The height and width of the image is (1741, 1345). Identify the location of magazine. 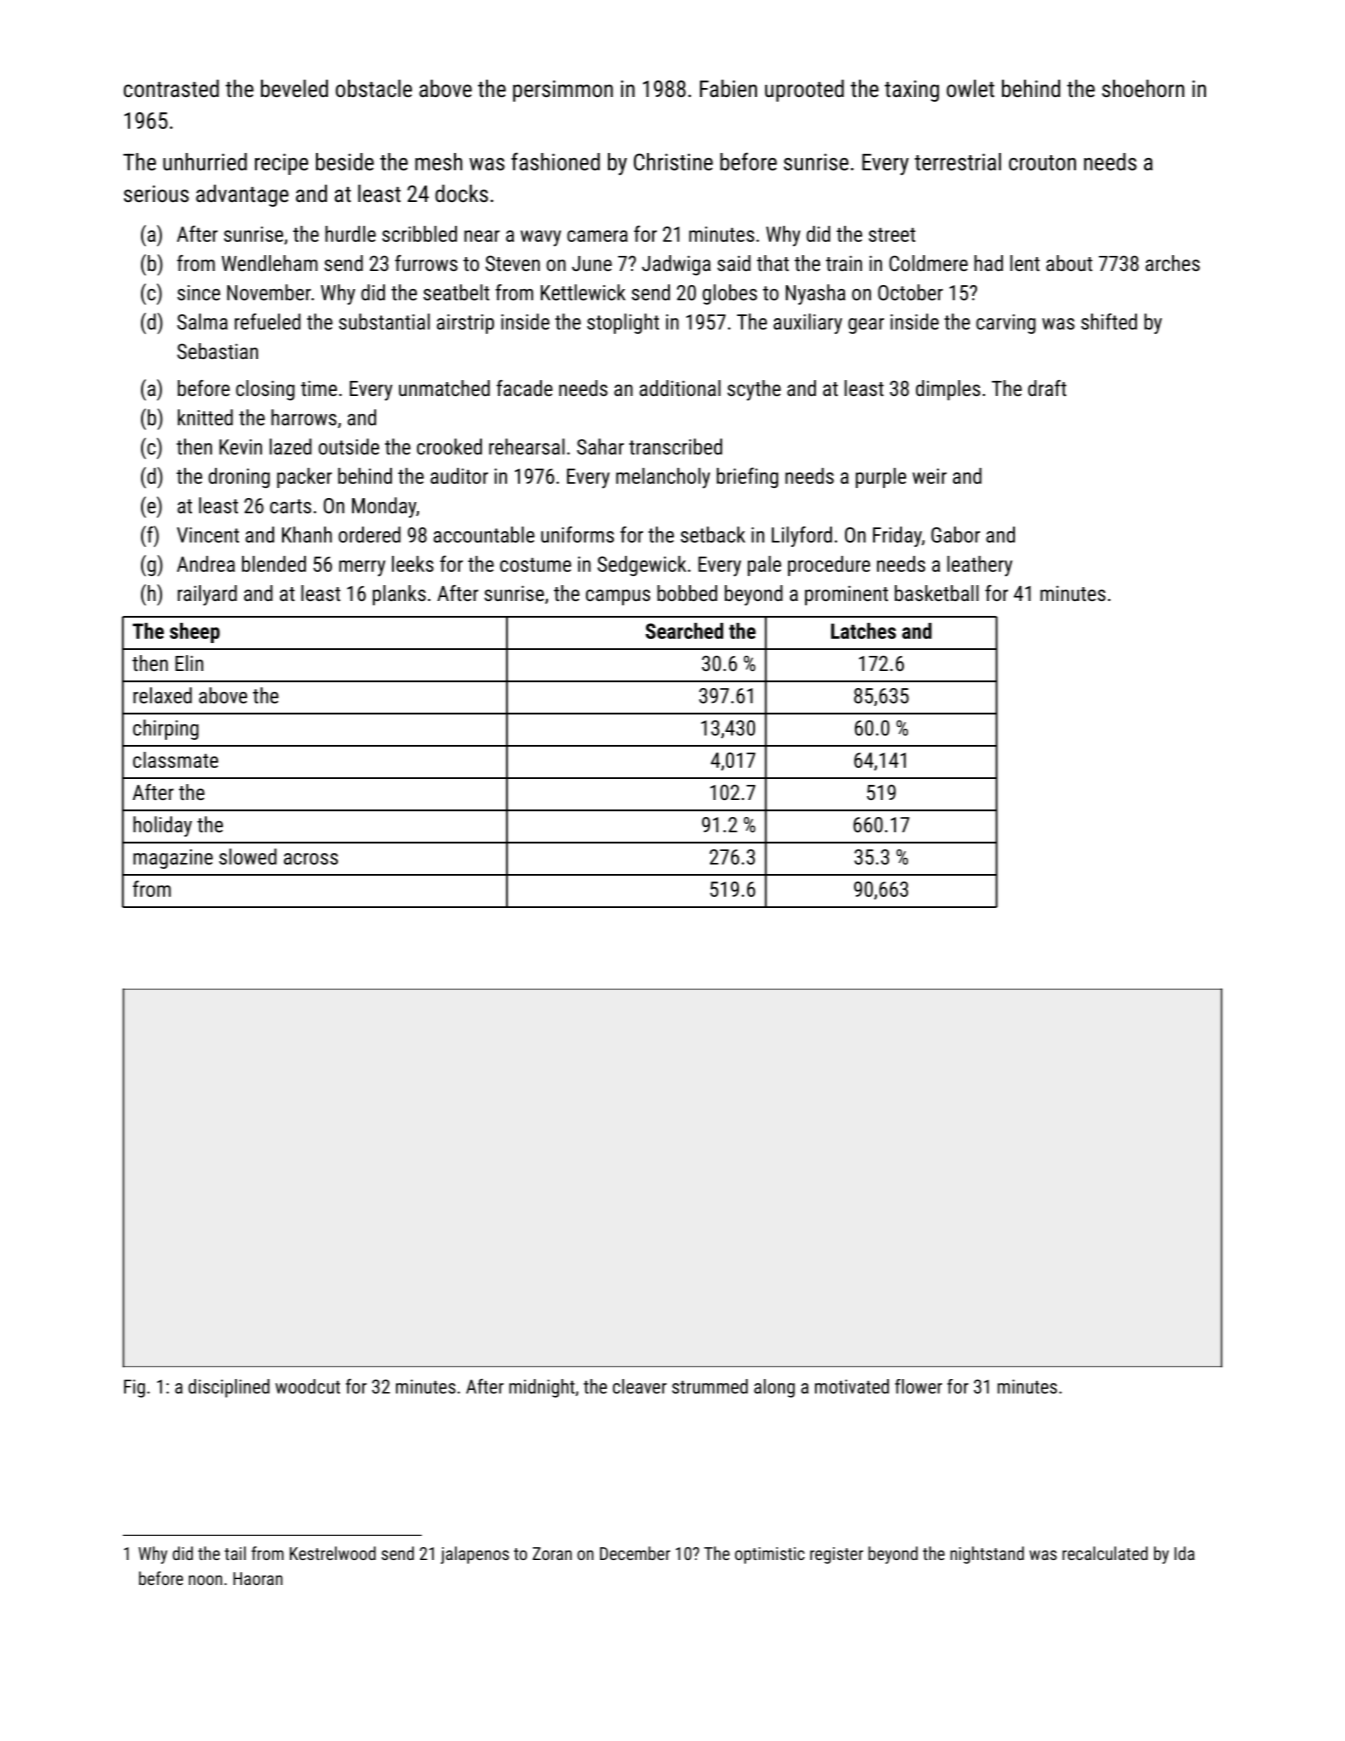
(173, 859).
